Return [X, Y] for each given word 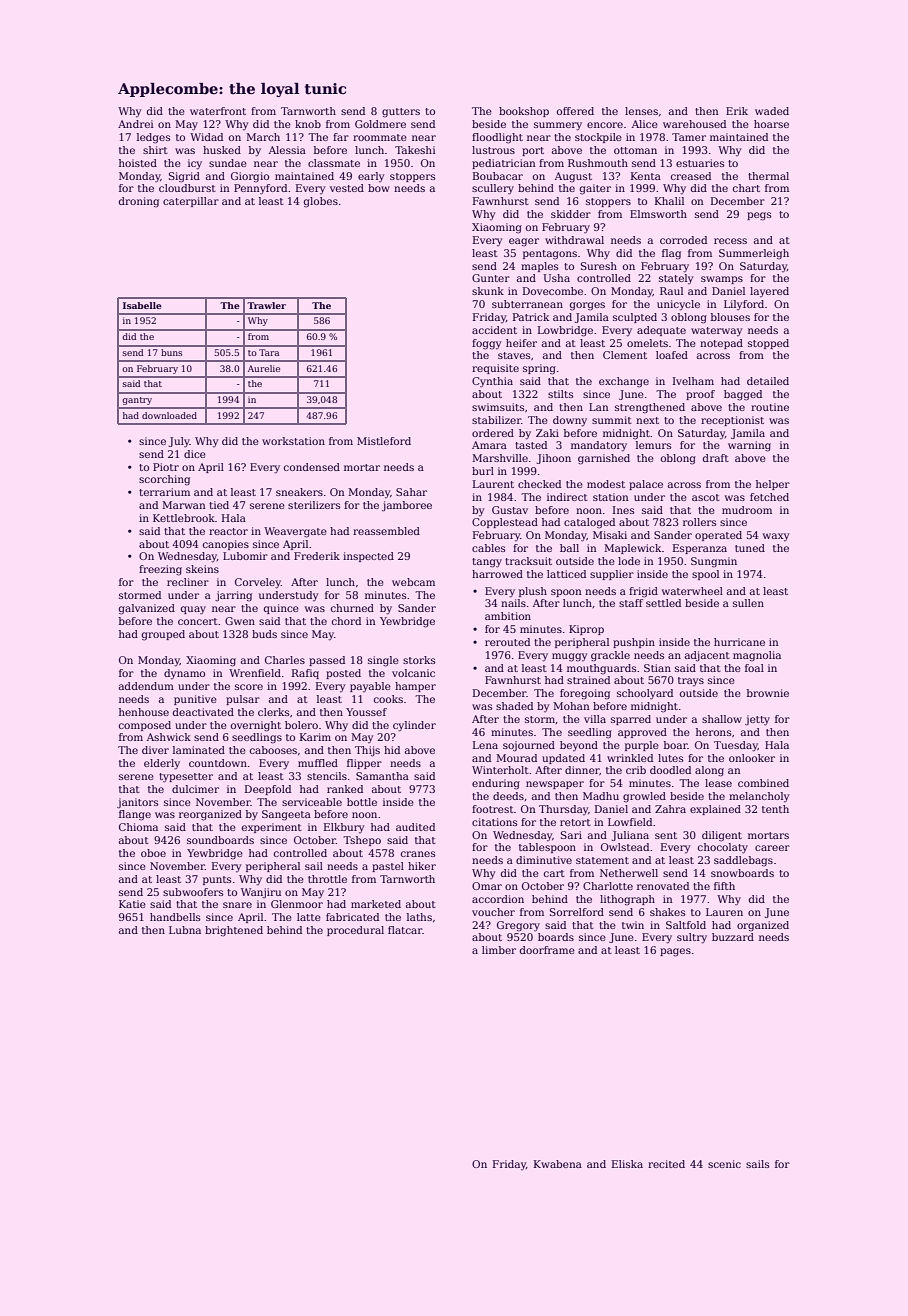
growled [644, 797]
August [573, 177]
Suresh [599, 266]
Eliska [627, 1164]
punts [217, 880]
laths [419, 917]
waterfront [218, 111]
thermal [768, 176]
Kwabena [558, 1164]
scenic [724, 1164]
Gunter [491, 278]
